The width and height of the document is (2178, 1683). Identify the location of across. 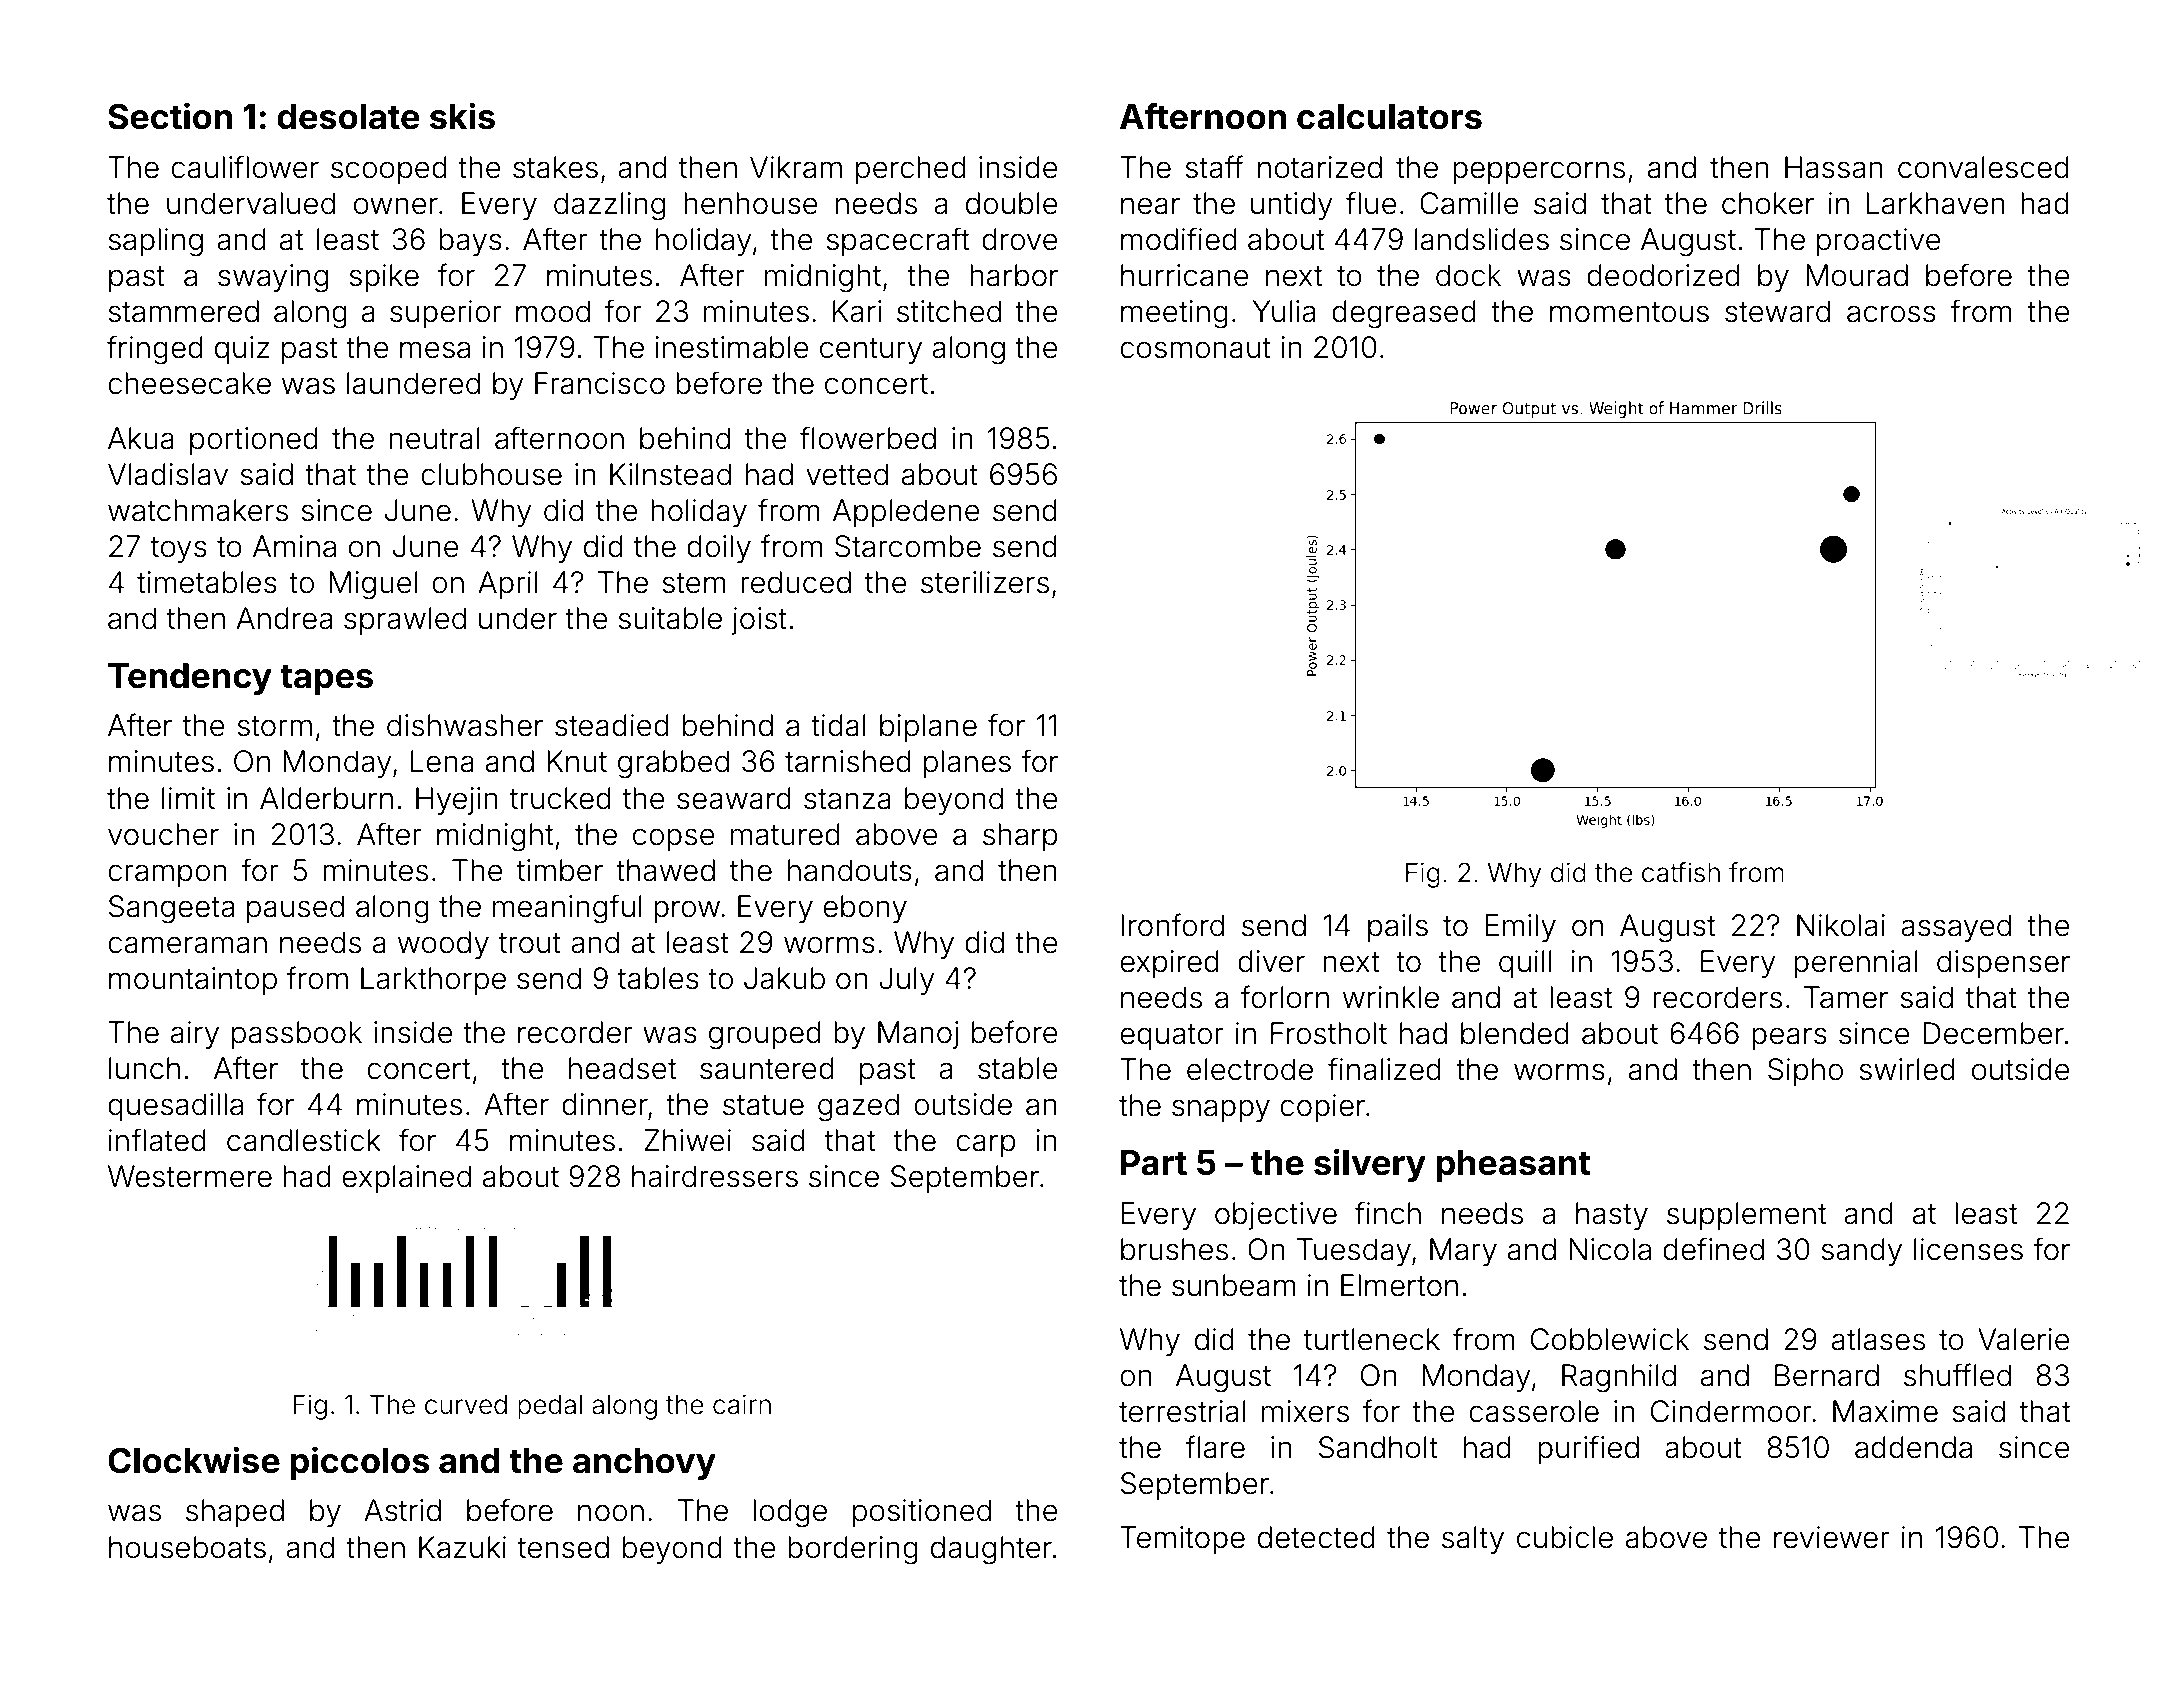
(1891, 314).
